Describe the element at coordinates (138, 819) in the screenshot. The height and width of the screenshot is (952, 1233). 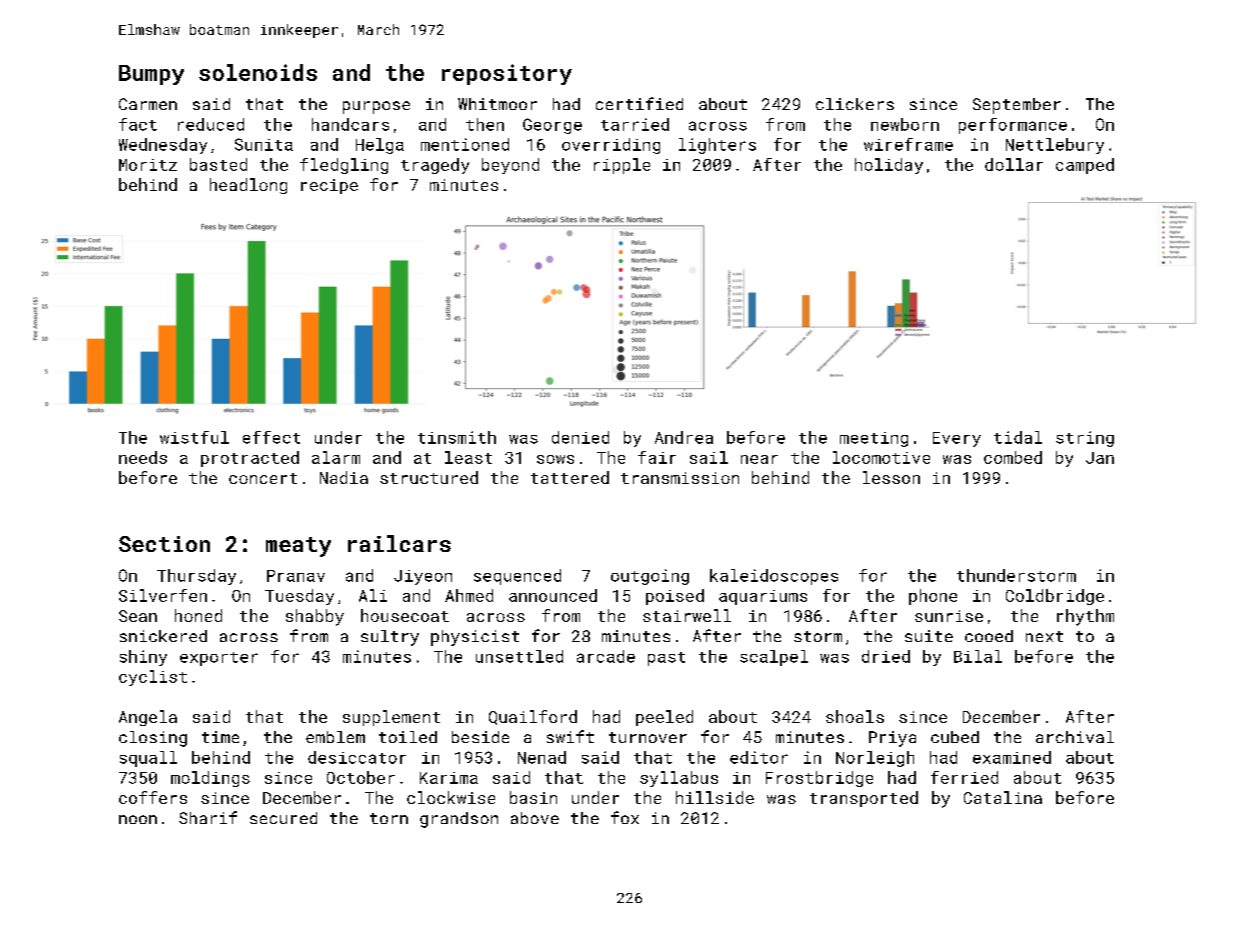
I see `noon` at that location.
